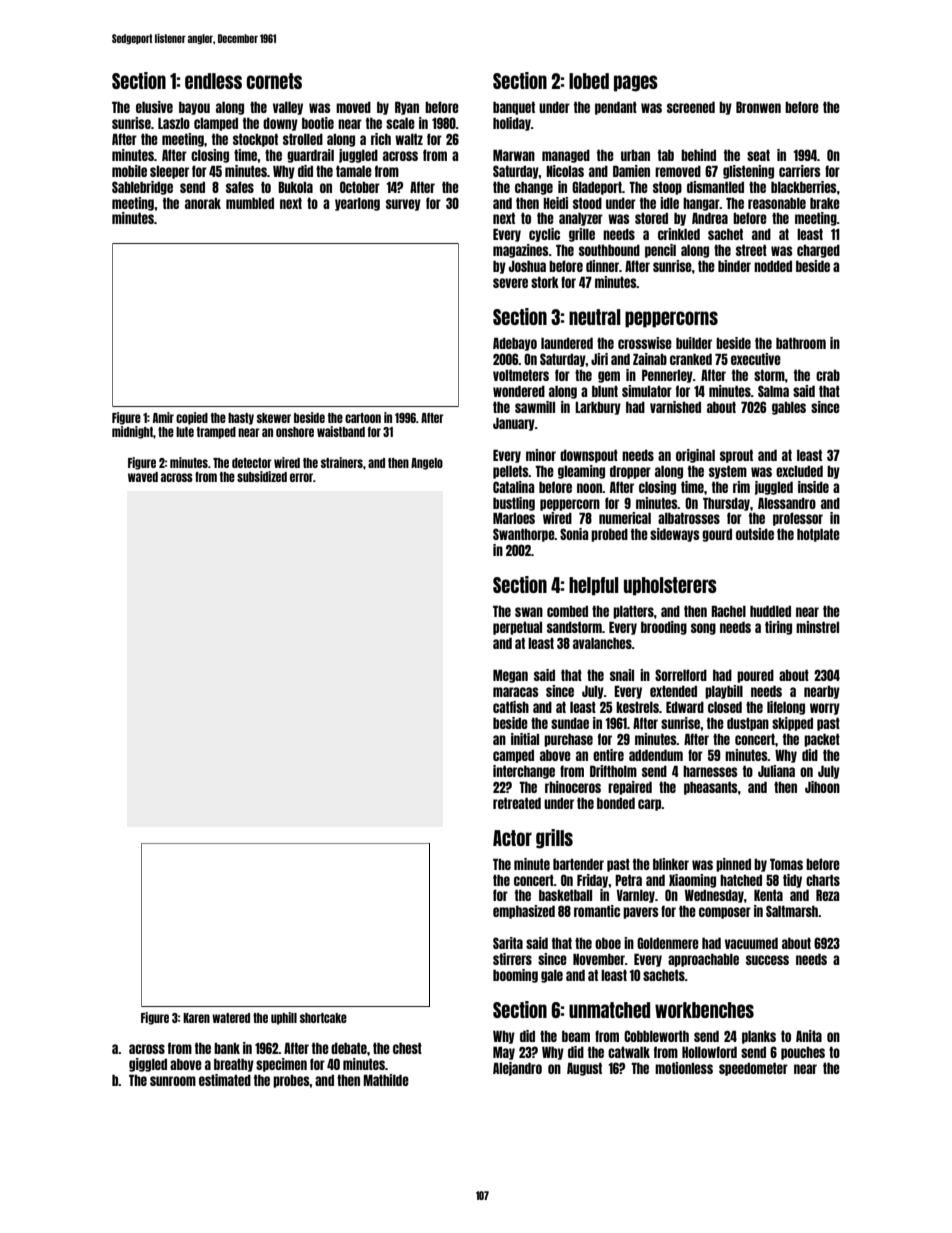 The width and height of the screenshot is (952, 1233). Describe the element at coordinates (825, 203) in the screenshot. I see `brake` at that location.
